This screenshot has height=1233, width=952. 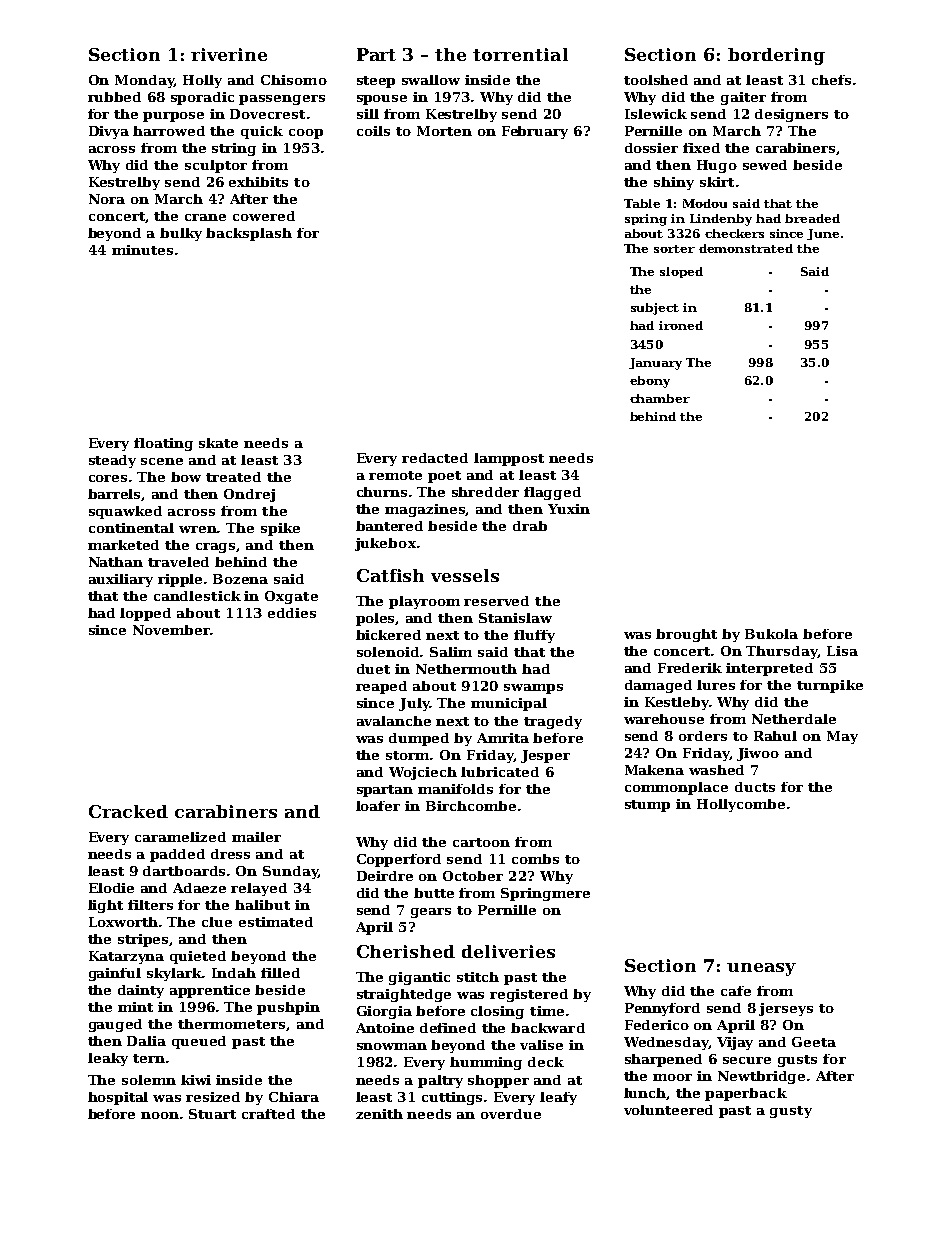 What do you see at coordinates (776, 56) in the screenshot?
I see `bordering` at bounding box center [776, 56].
